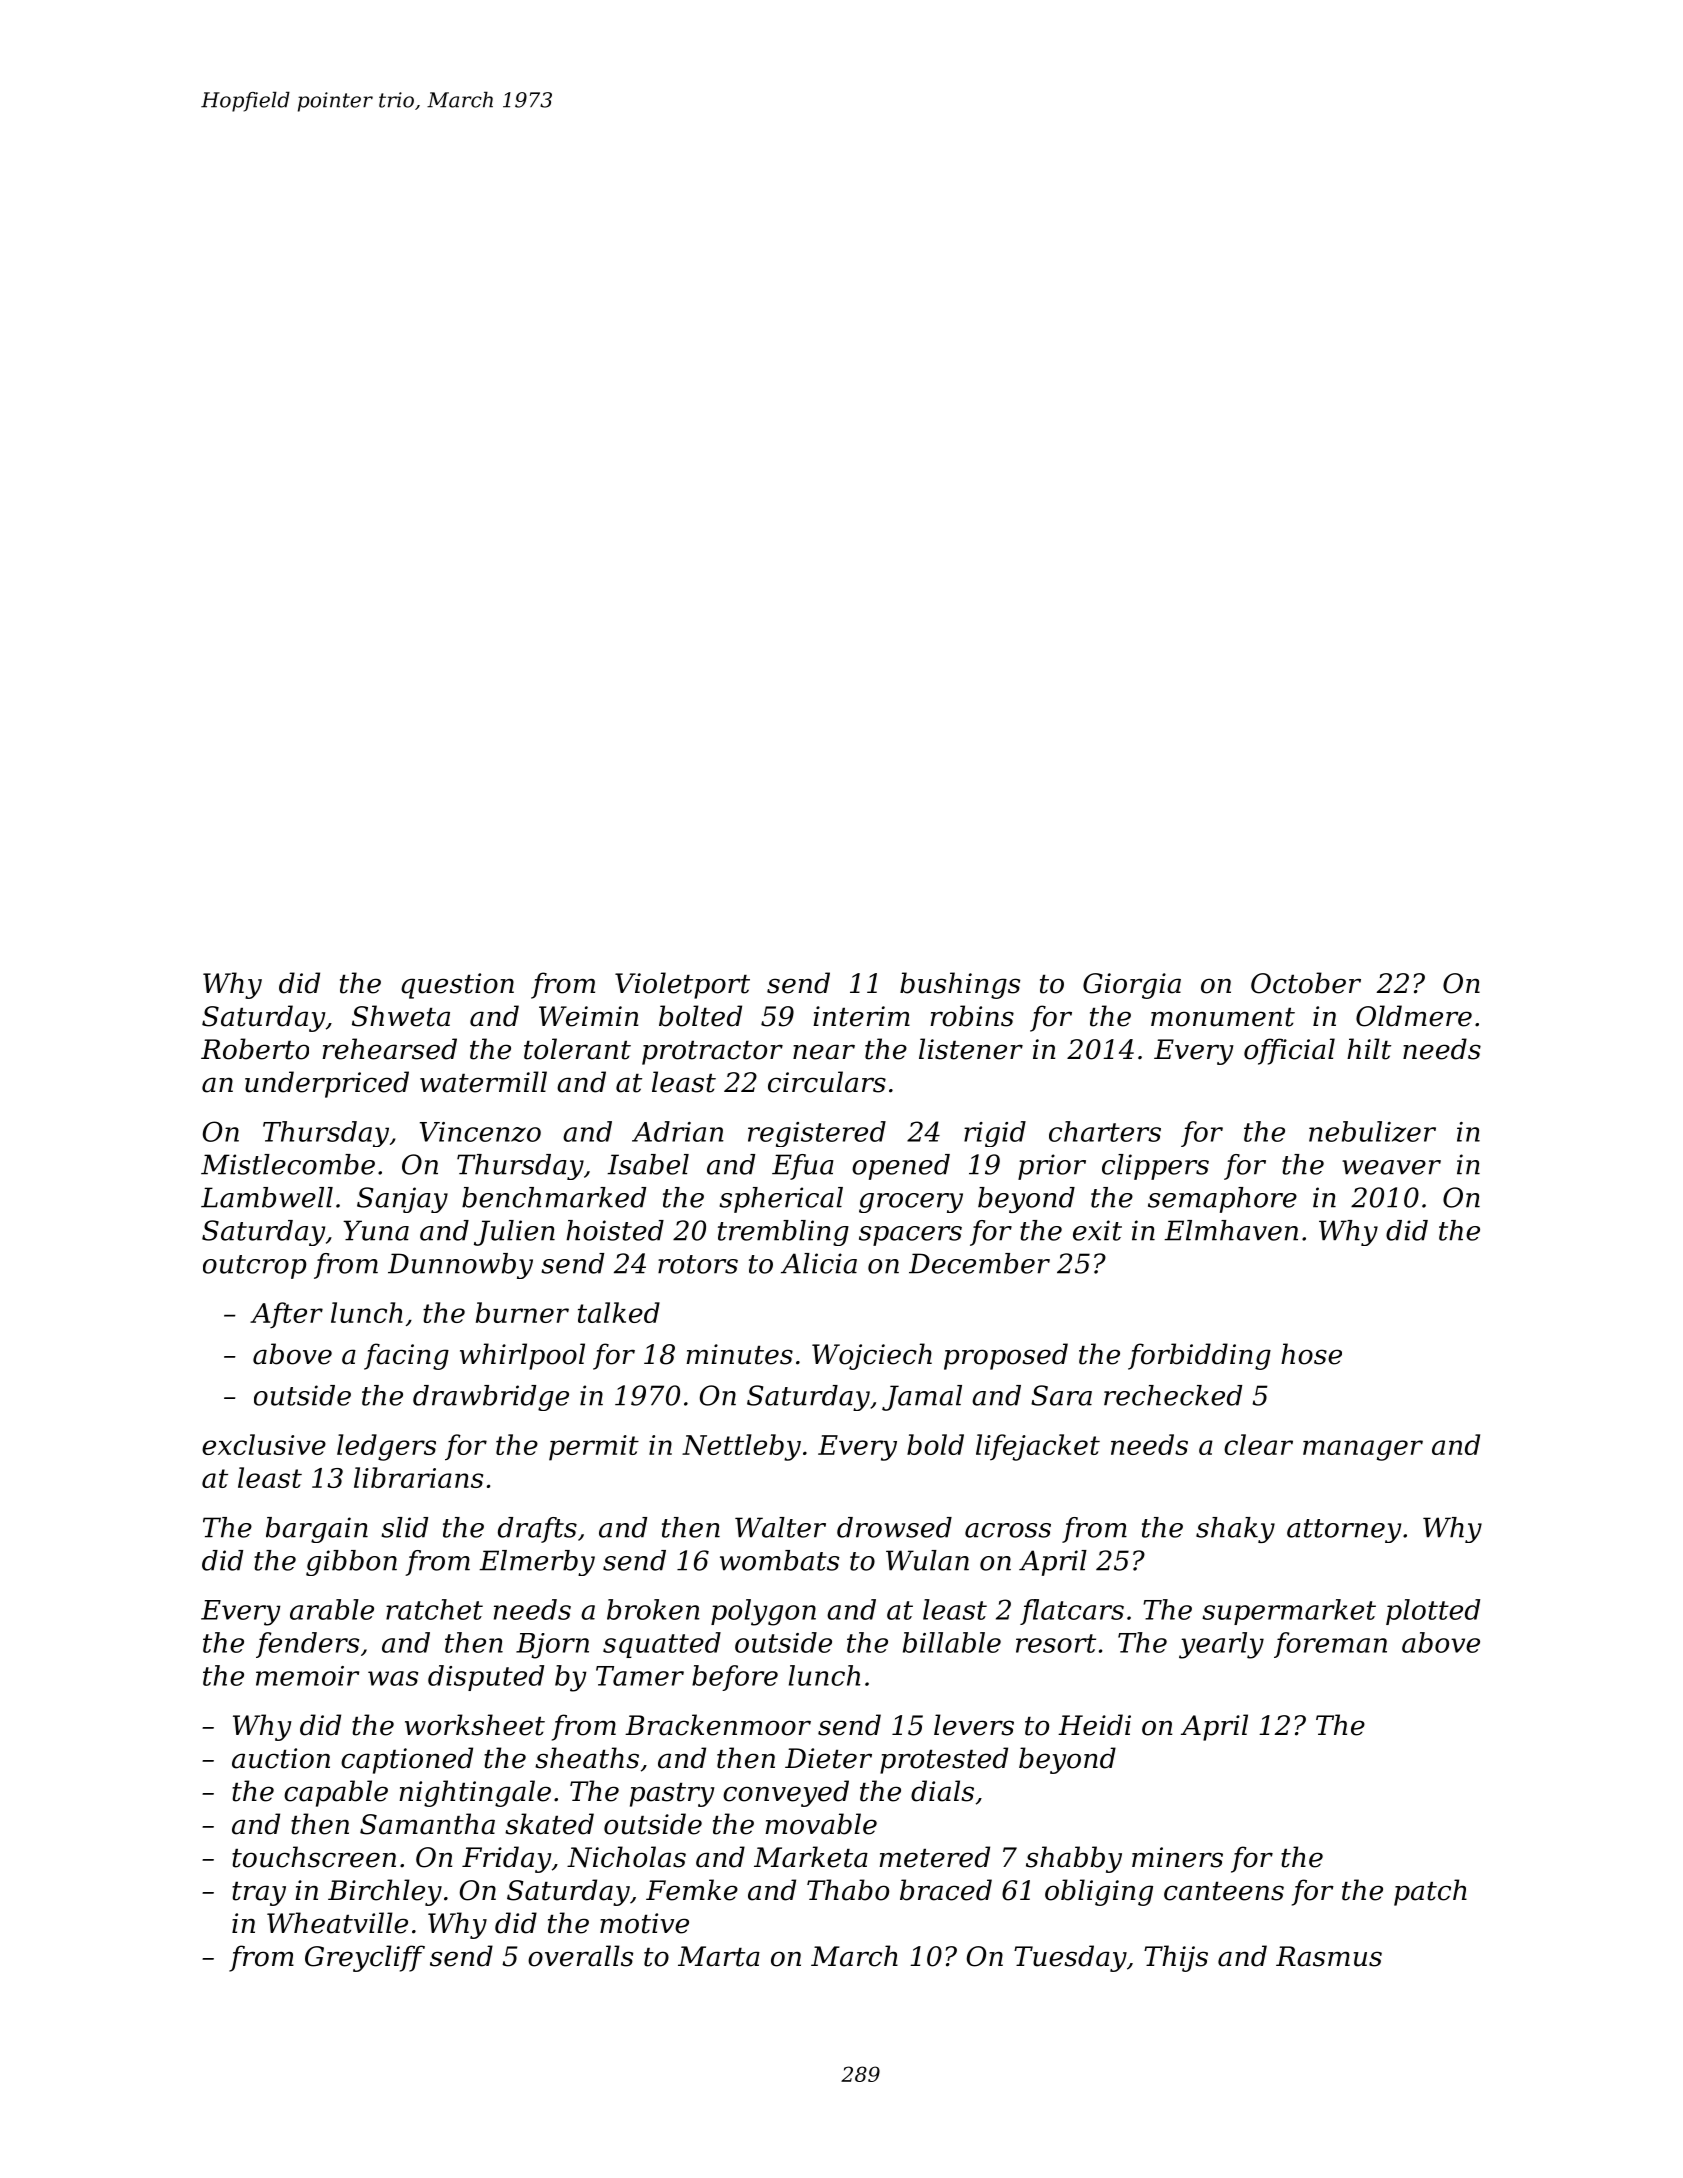  What do you see at coordinates (803, 1167) in the screenshot?
I see `Efua` at bounding box center [803, 1167].
